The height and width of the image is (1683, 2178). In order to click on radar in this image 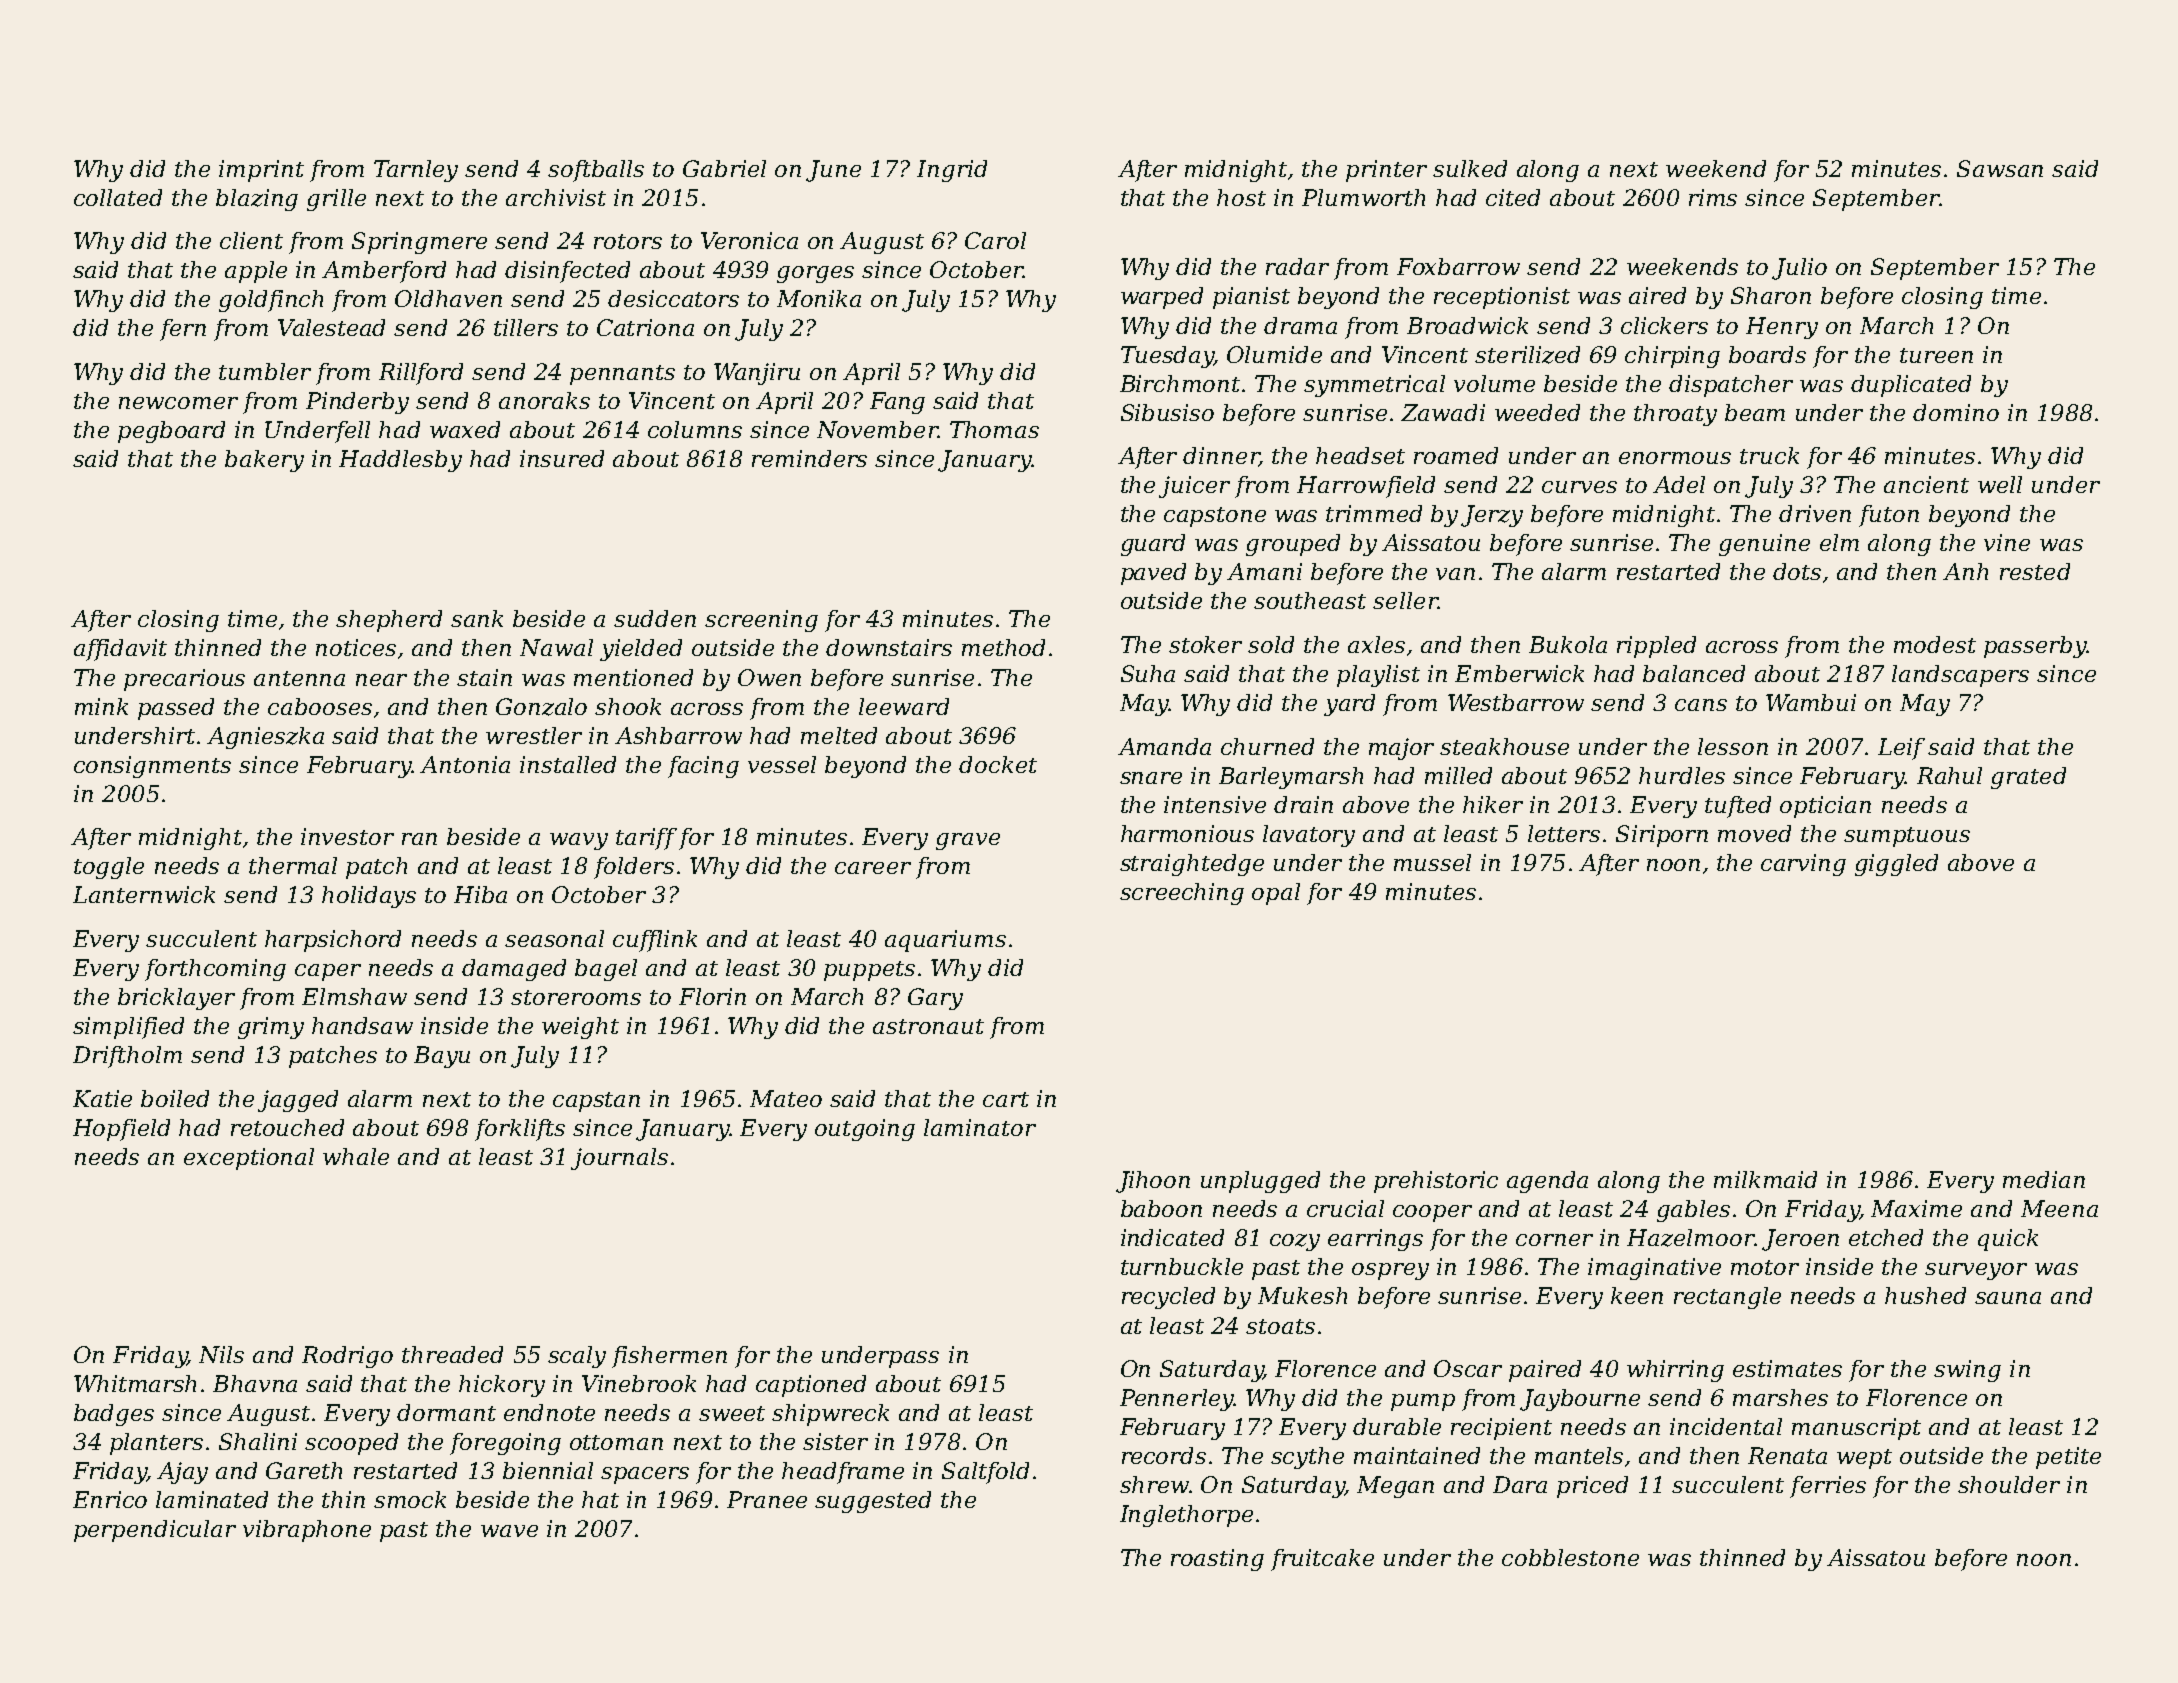, I will do `click(1297, 266)`.
